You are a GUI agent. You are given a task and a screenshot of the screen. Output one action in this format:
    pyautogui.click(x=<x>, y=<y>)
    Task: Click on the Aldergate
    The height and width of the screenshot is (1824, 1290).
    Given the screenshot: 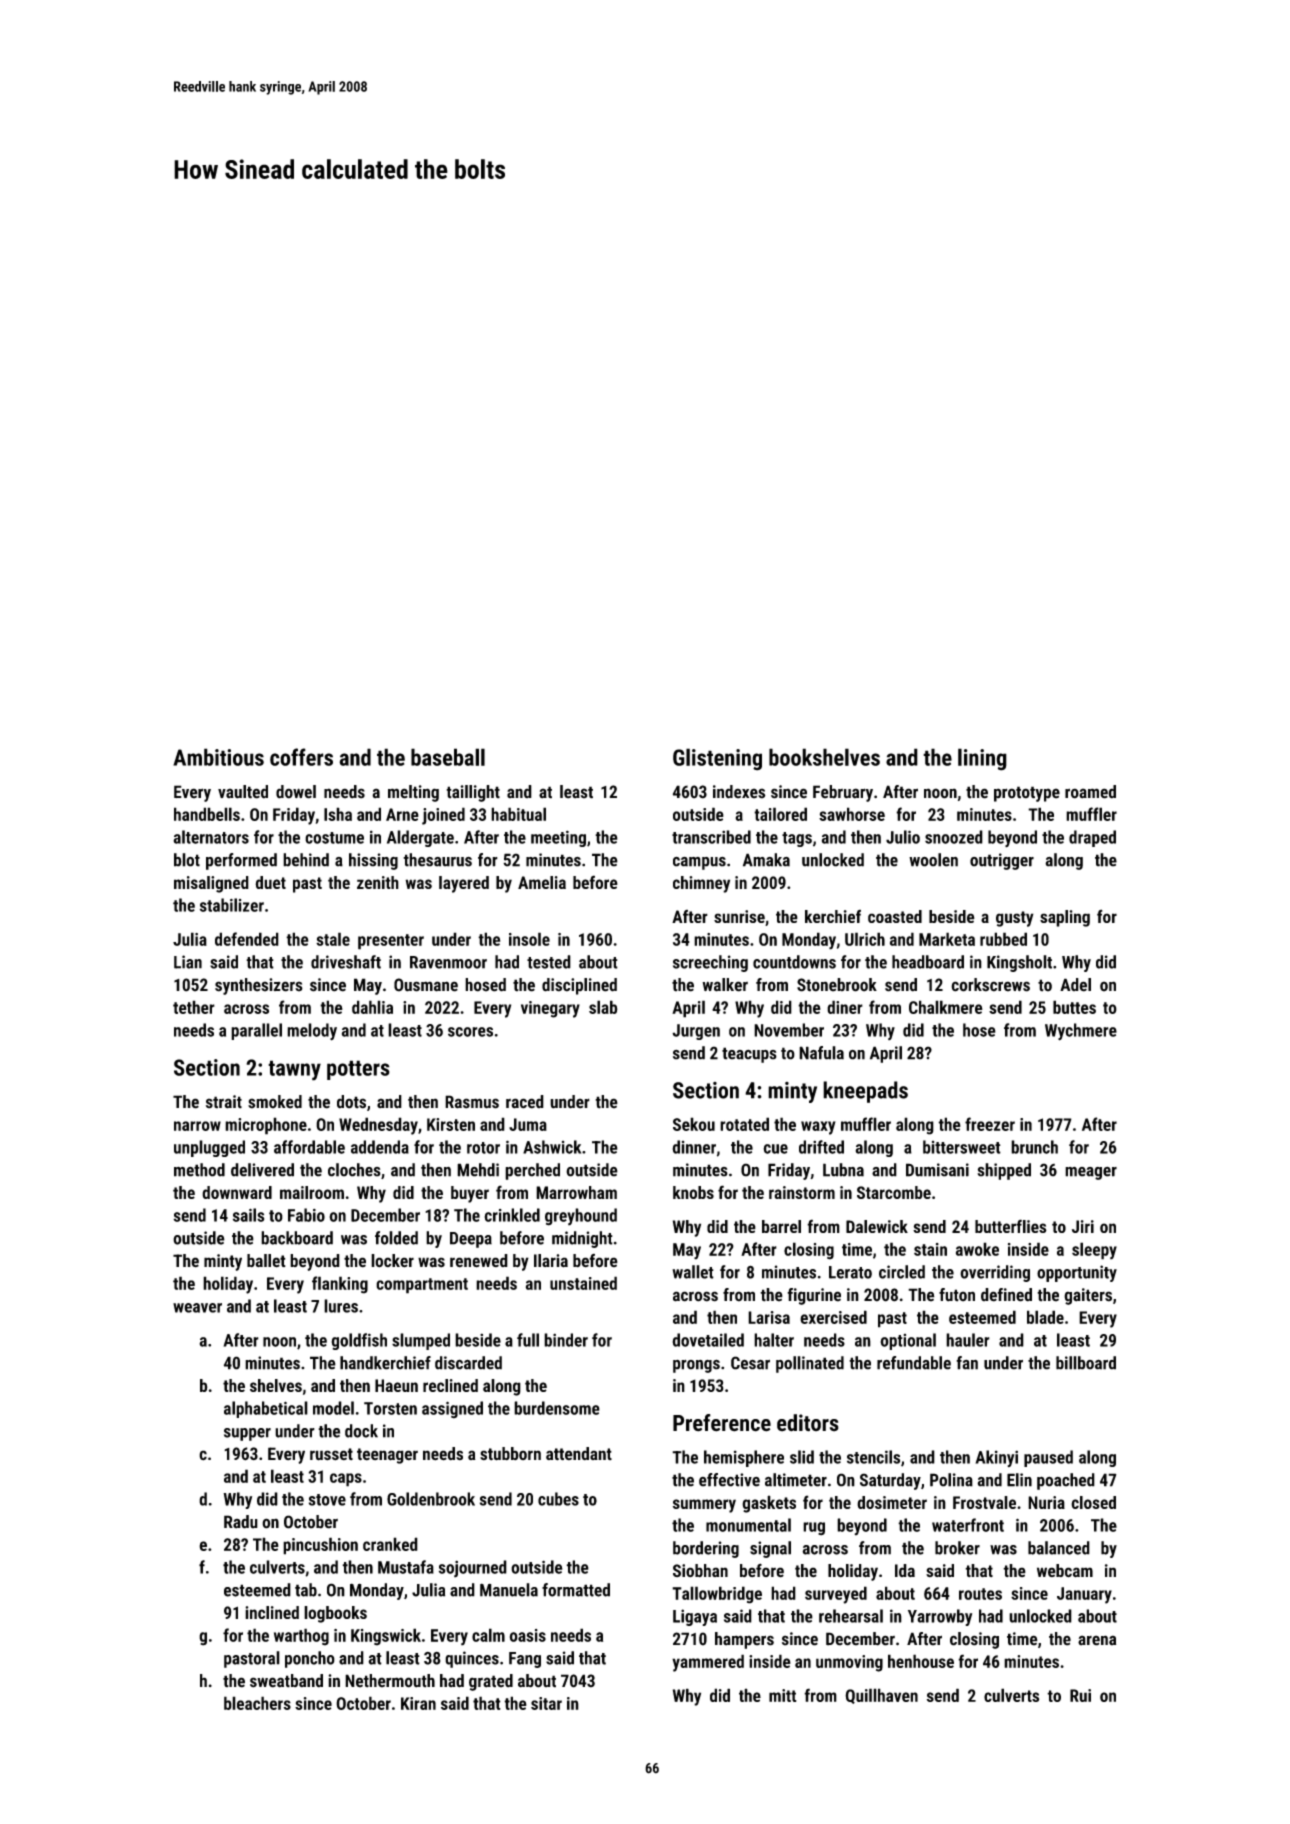 What is the action you would take?
    pyautogui.click(x=420, y=838)
